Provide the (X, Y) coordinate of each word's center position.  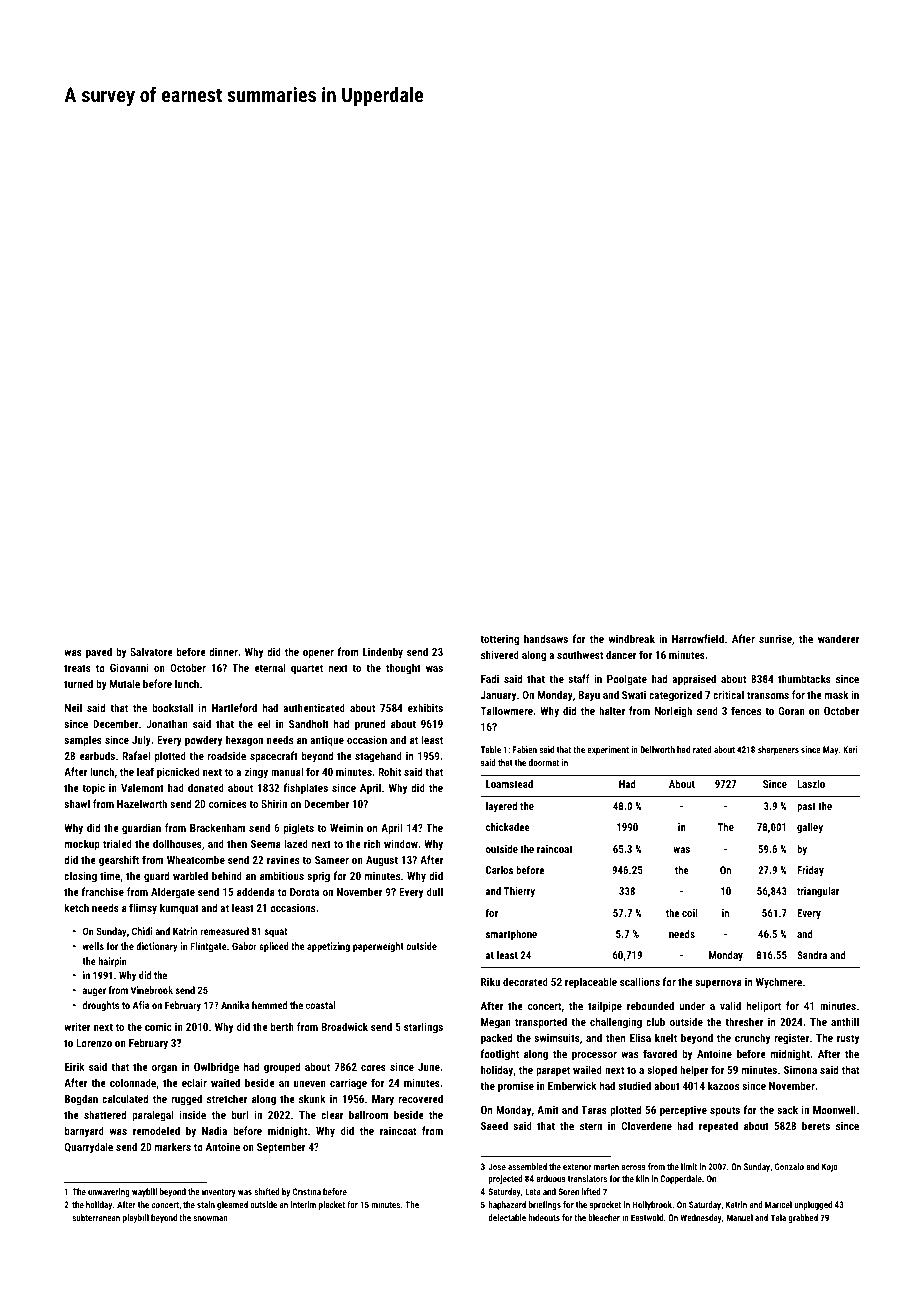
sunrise (775, 639)
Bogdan (81, 1100)
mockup (82, 845)
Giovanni (129, 668)
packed (496, 1039)
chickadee (508, 827)
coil (690, 913)
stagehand (378, 757)
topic (93, 789)
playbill (136, 1218)
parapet (553, 1071)
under (692, 1005)
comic (158, 1027)
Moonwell (834, 1109)
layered (501, 807)
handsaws (546, 638)
